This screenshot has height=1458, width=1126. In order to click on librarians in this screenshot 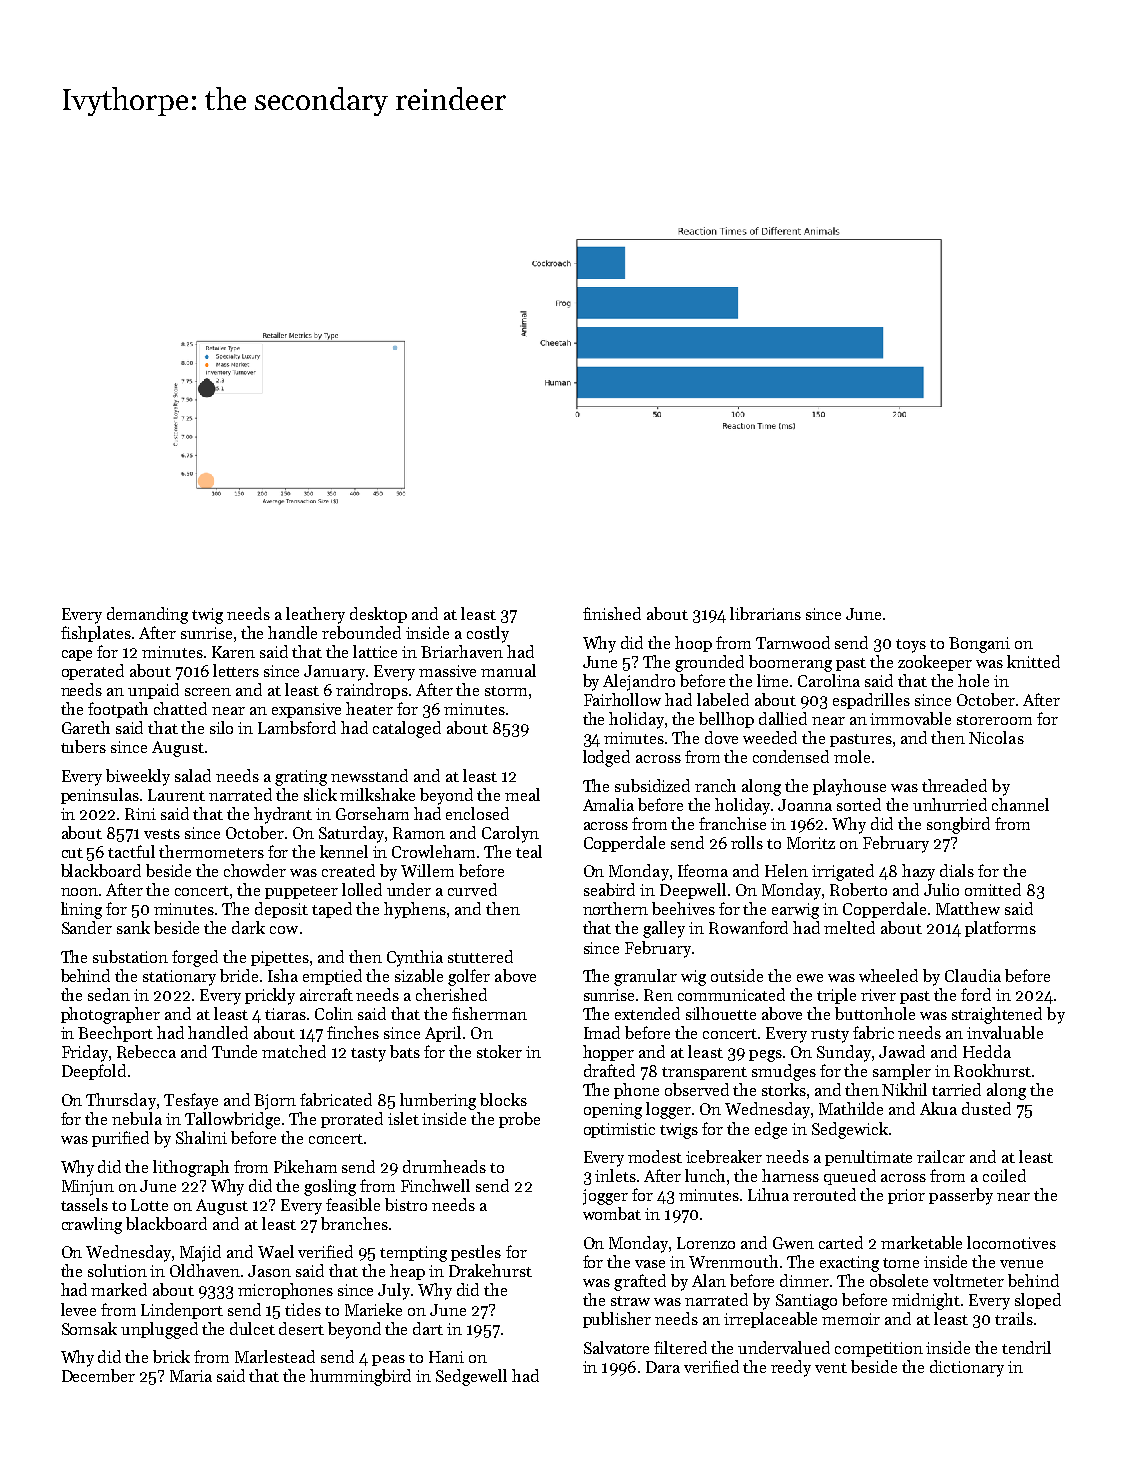, I will do `click(765, 613)`.
